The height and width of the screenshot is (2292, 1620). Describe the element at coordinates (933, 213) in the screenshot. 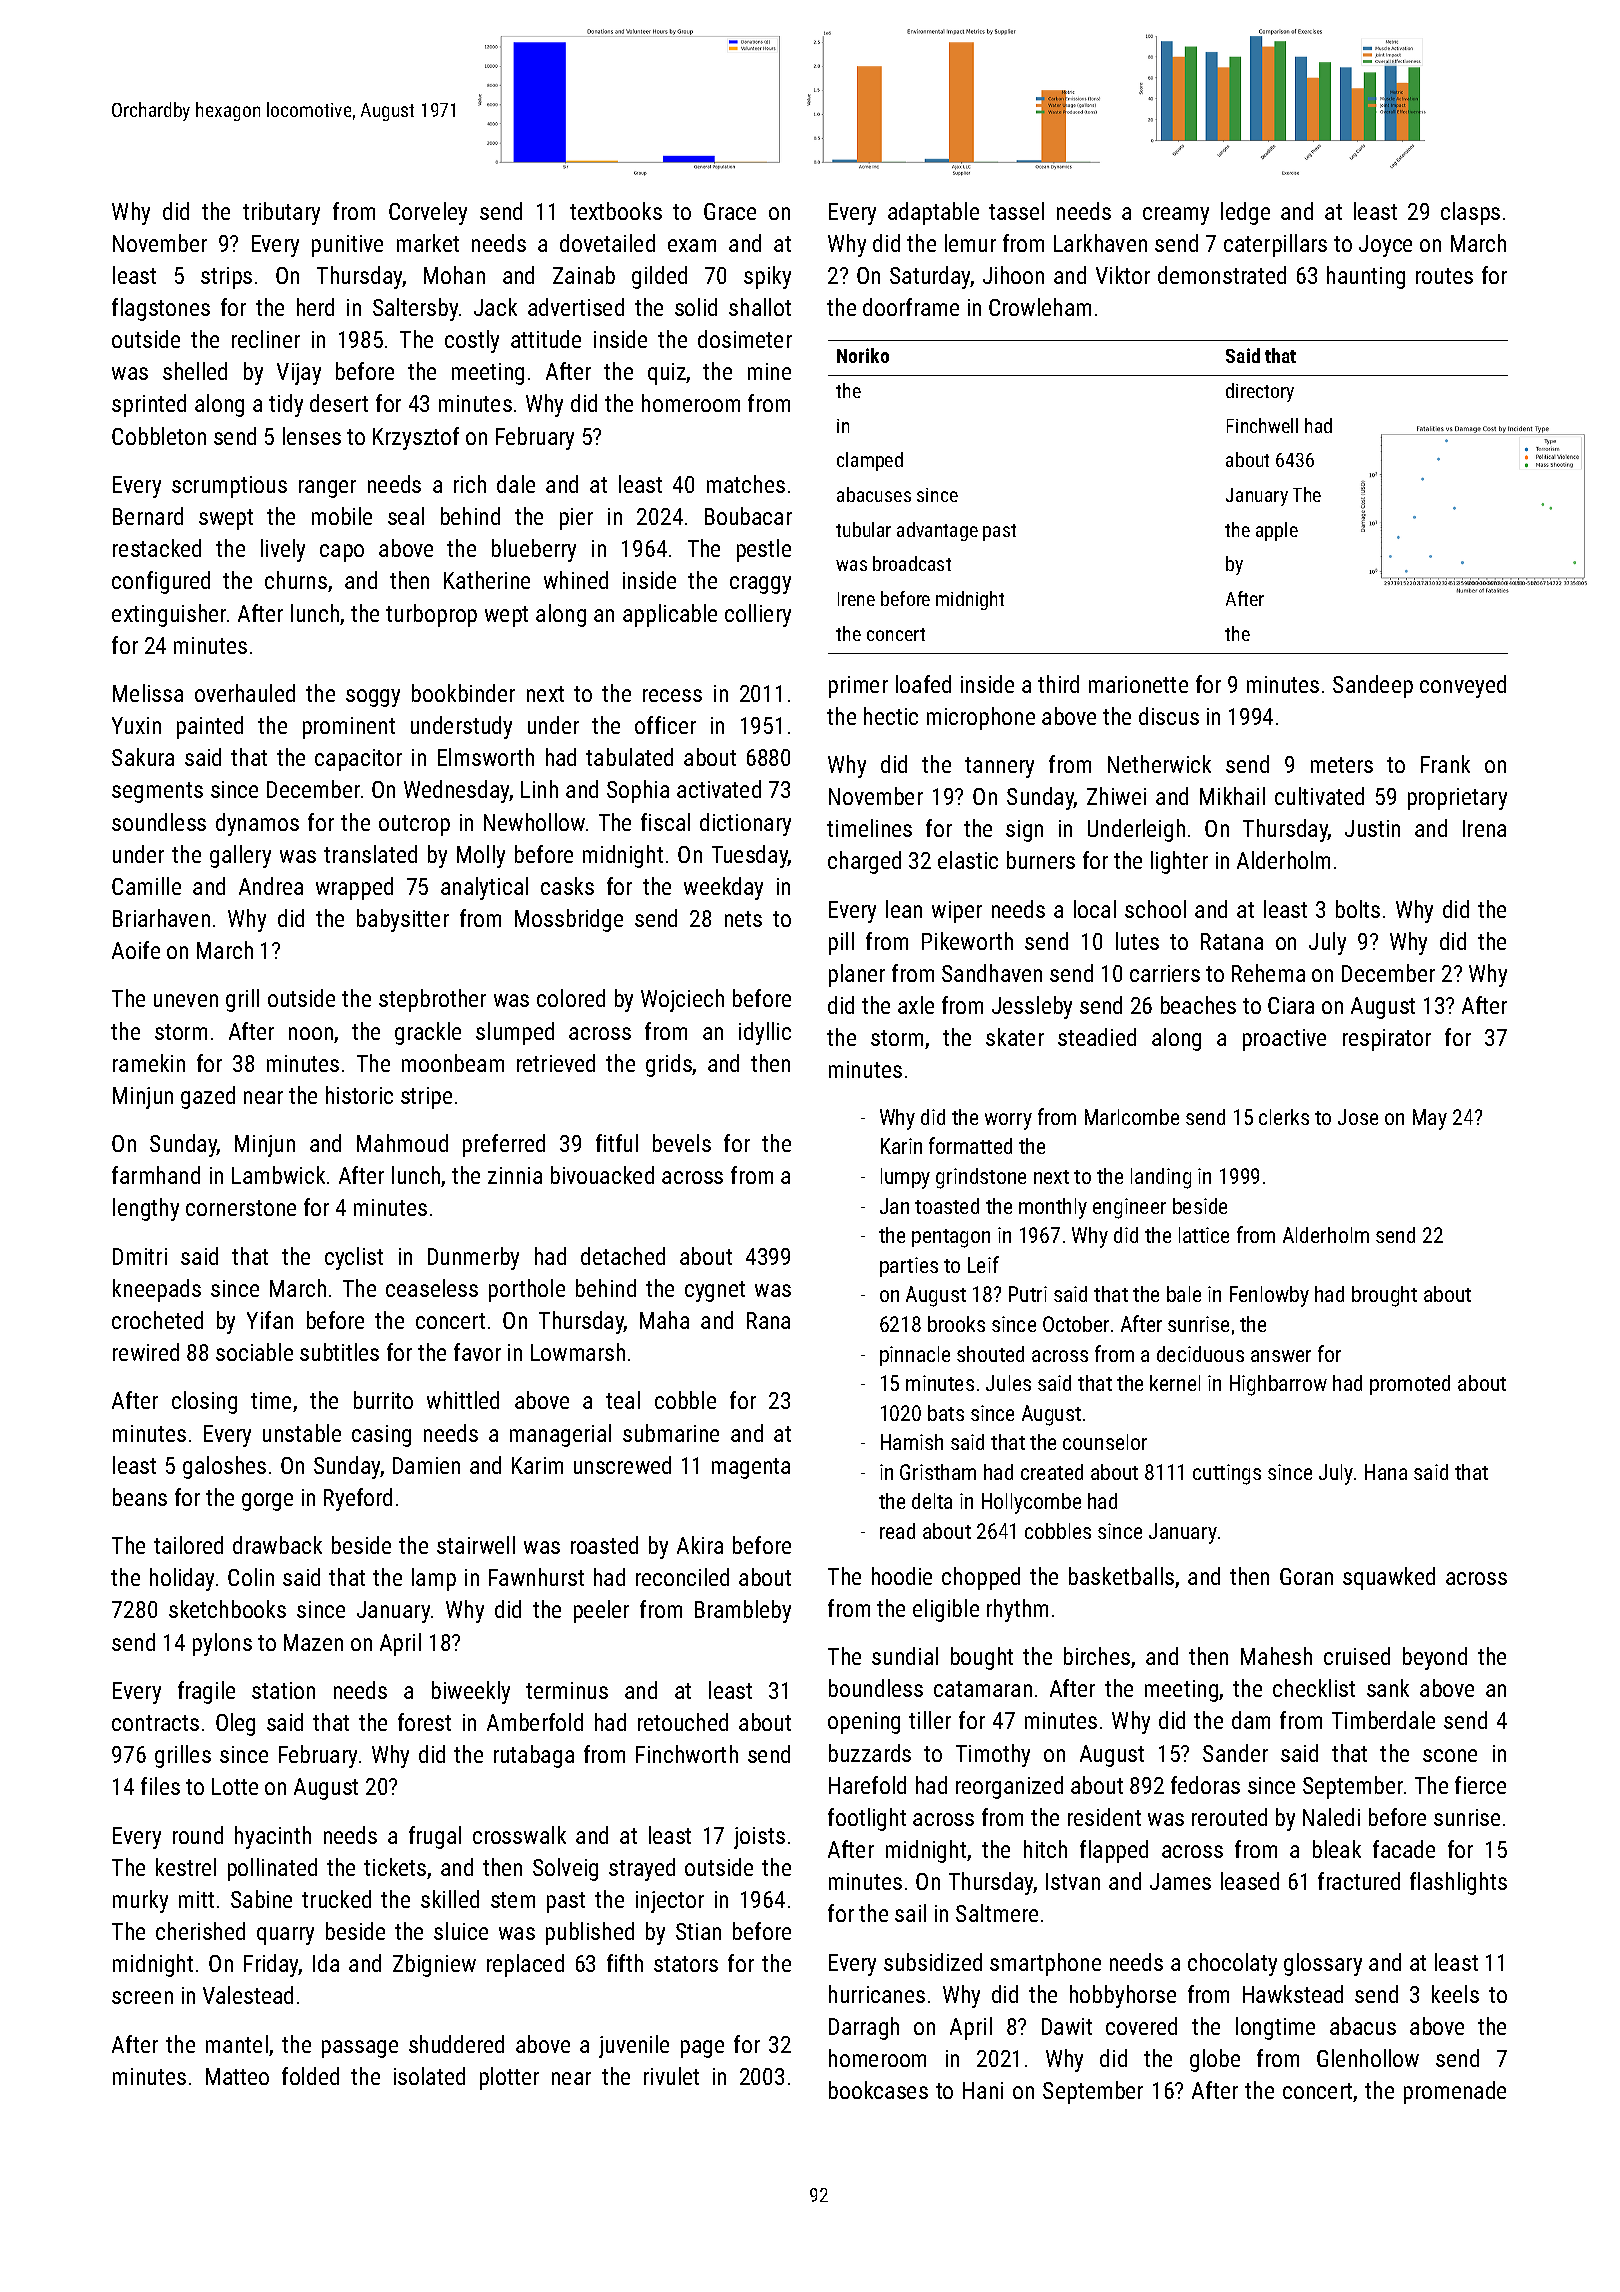

I see `adaptable` at that location.
